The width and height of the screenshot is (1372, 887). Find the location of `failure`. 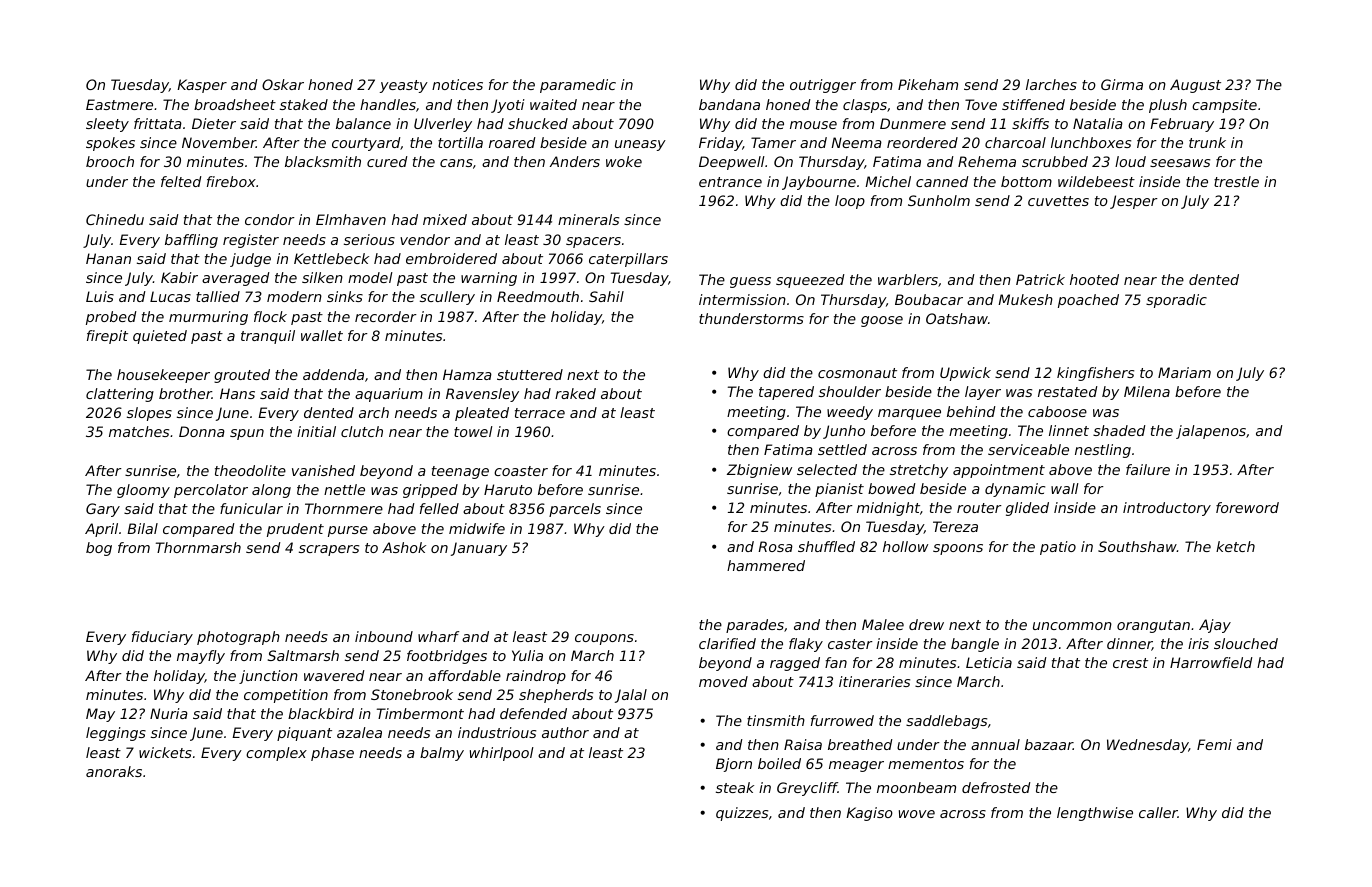

failure is located at coordinates (1148, 469).
